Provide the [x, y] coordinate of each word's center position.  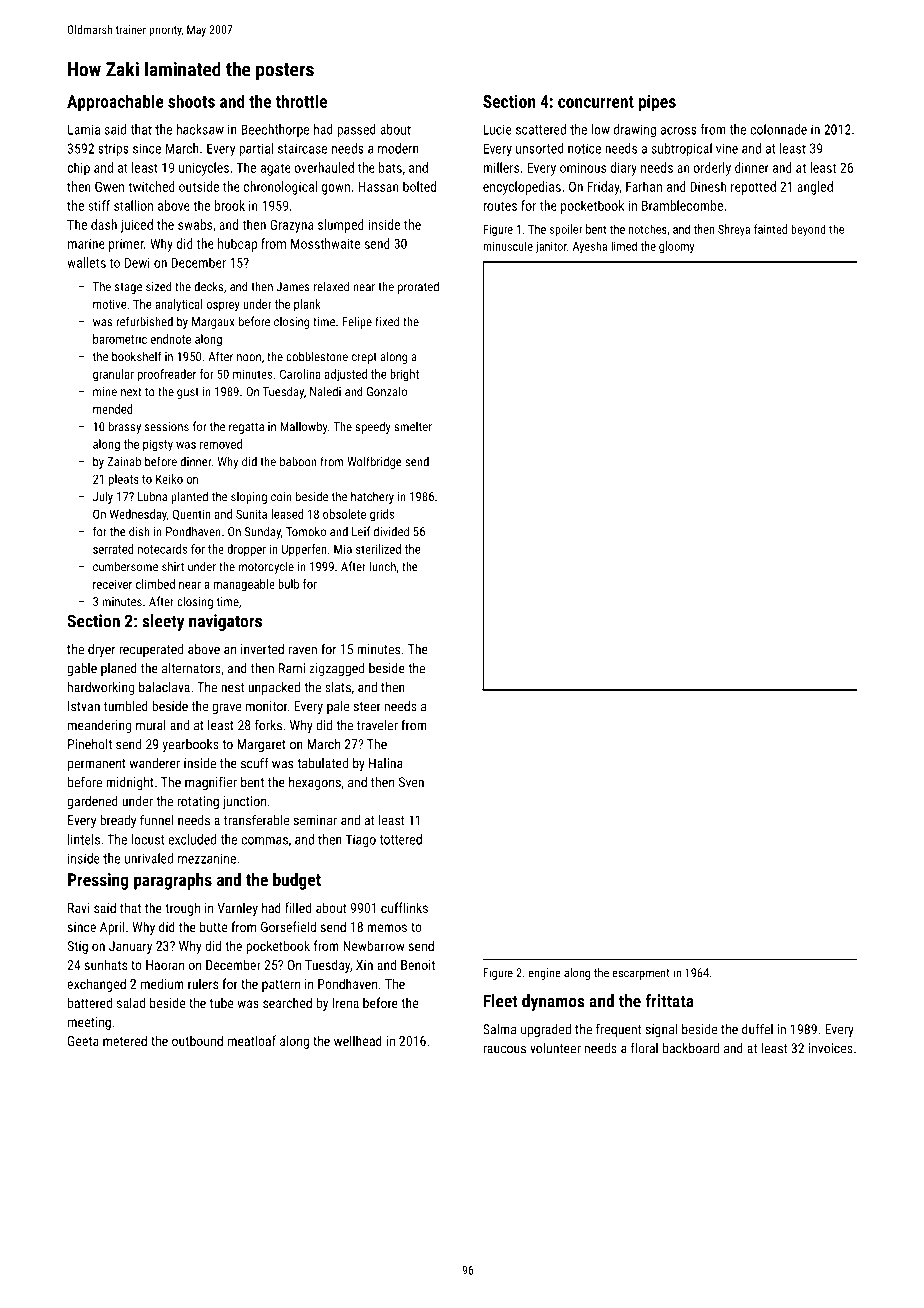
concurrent [596, 102]
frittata [669, 1001]
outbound [197, 1040]
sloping [249, 498]
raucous [504, 1049]
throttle [301, 101]
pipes [657, 103]
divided [391, 531]
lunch [383, 566]
